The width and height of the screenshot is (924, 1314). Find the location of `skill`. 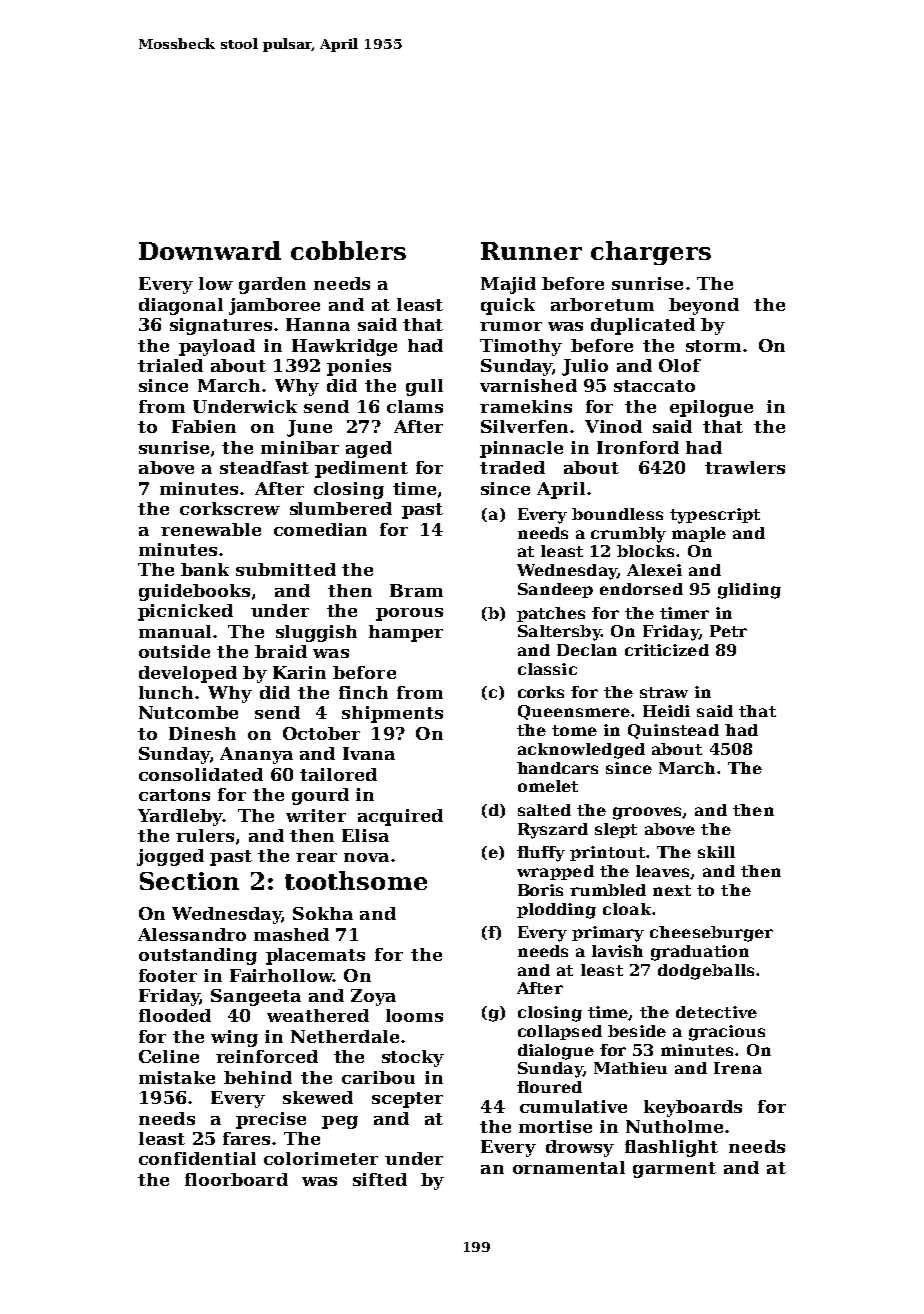

skill is located at coordinates (716, 852).
